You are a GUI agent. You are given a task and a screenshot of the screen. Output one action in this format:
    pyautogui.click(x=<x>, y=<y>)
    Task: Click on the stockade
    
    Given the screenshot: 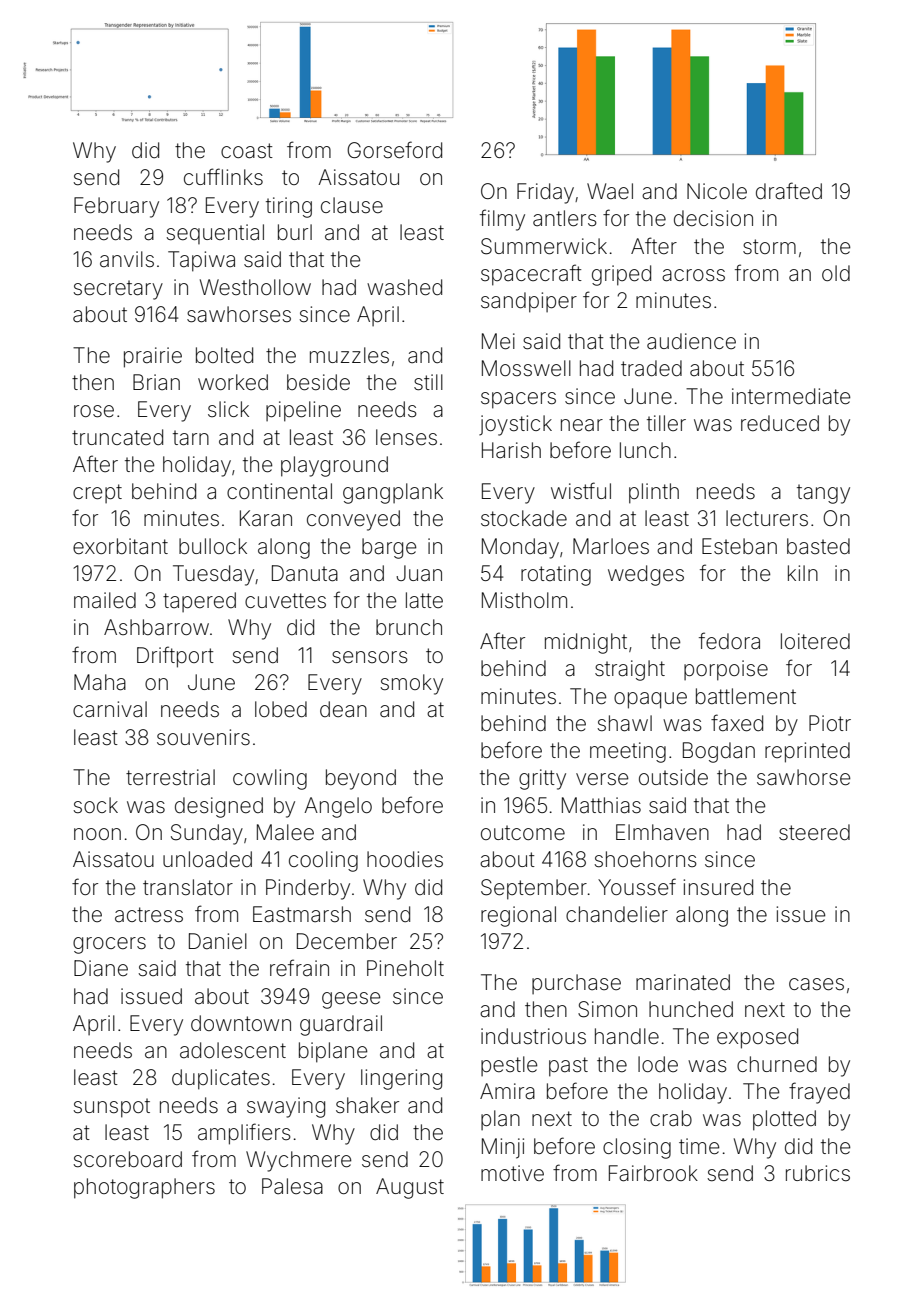 What is the action you would take?
    pyautogui.click(x=524, y=518)
